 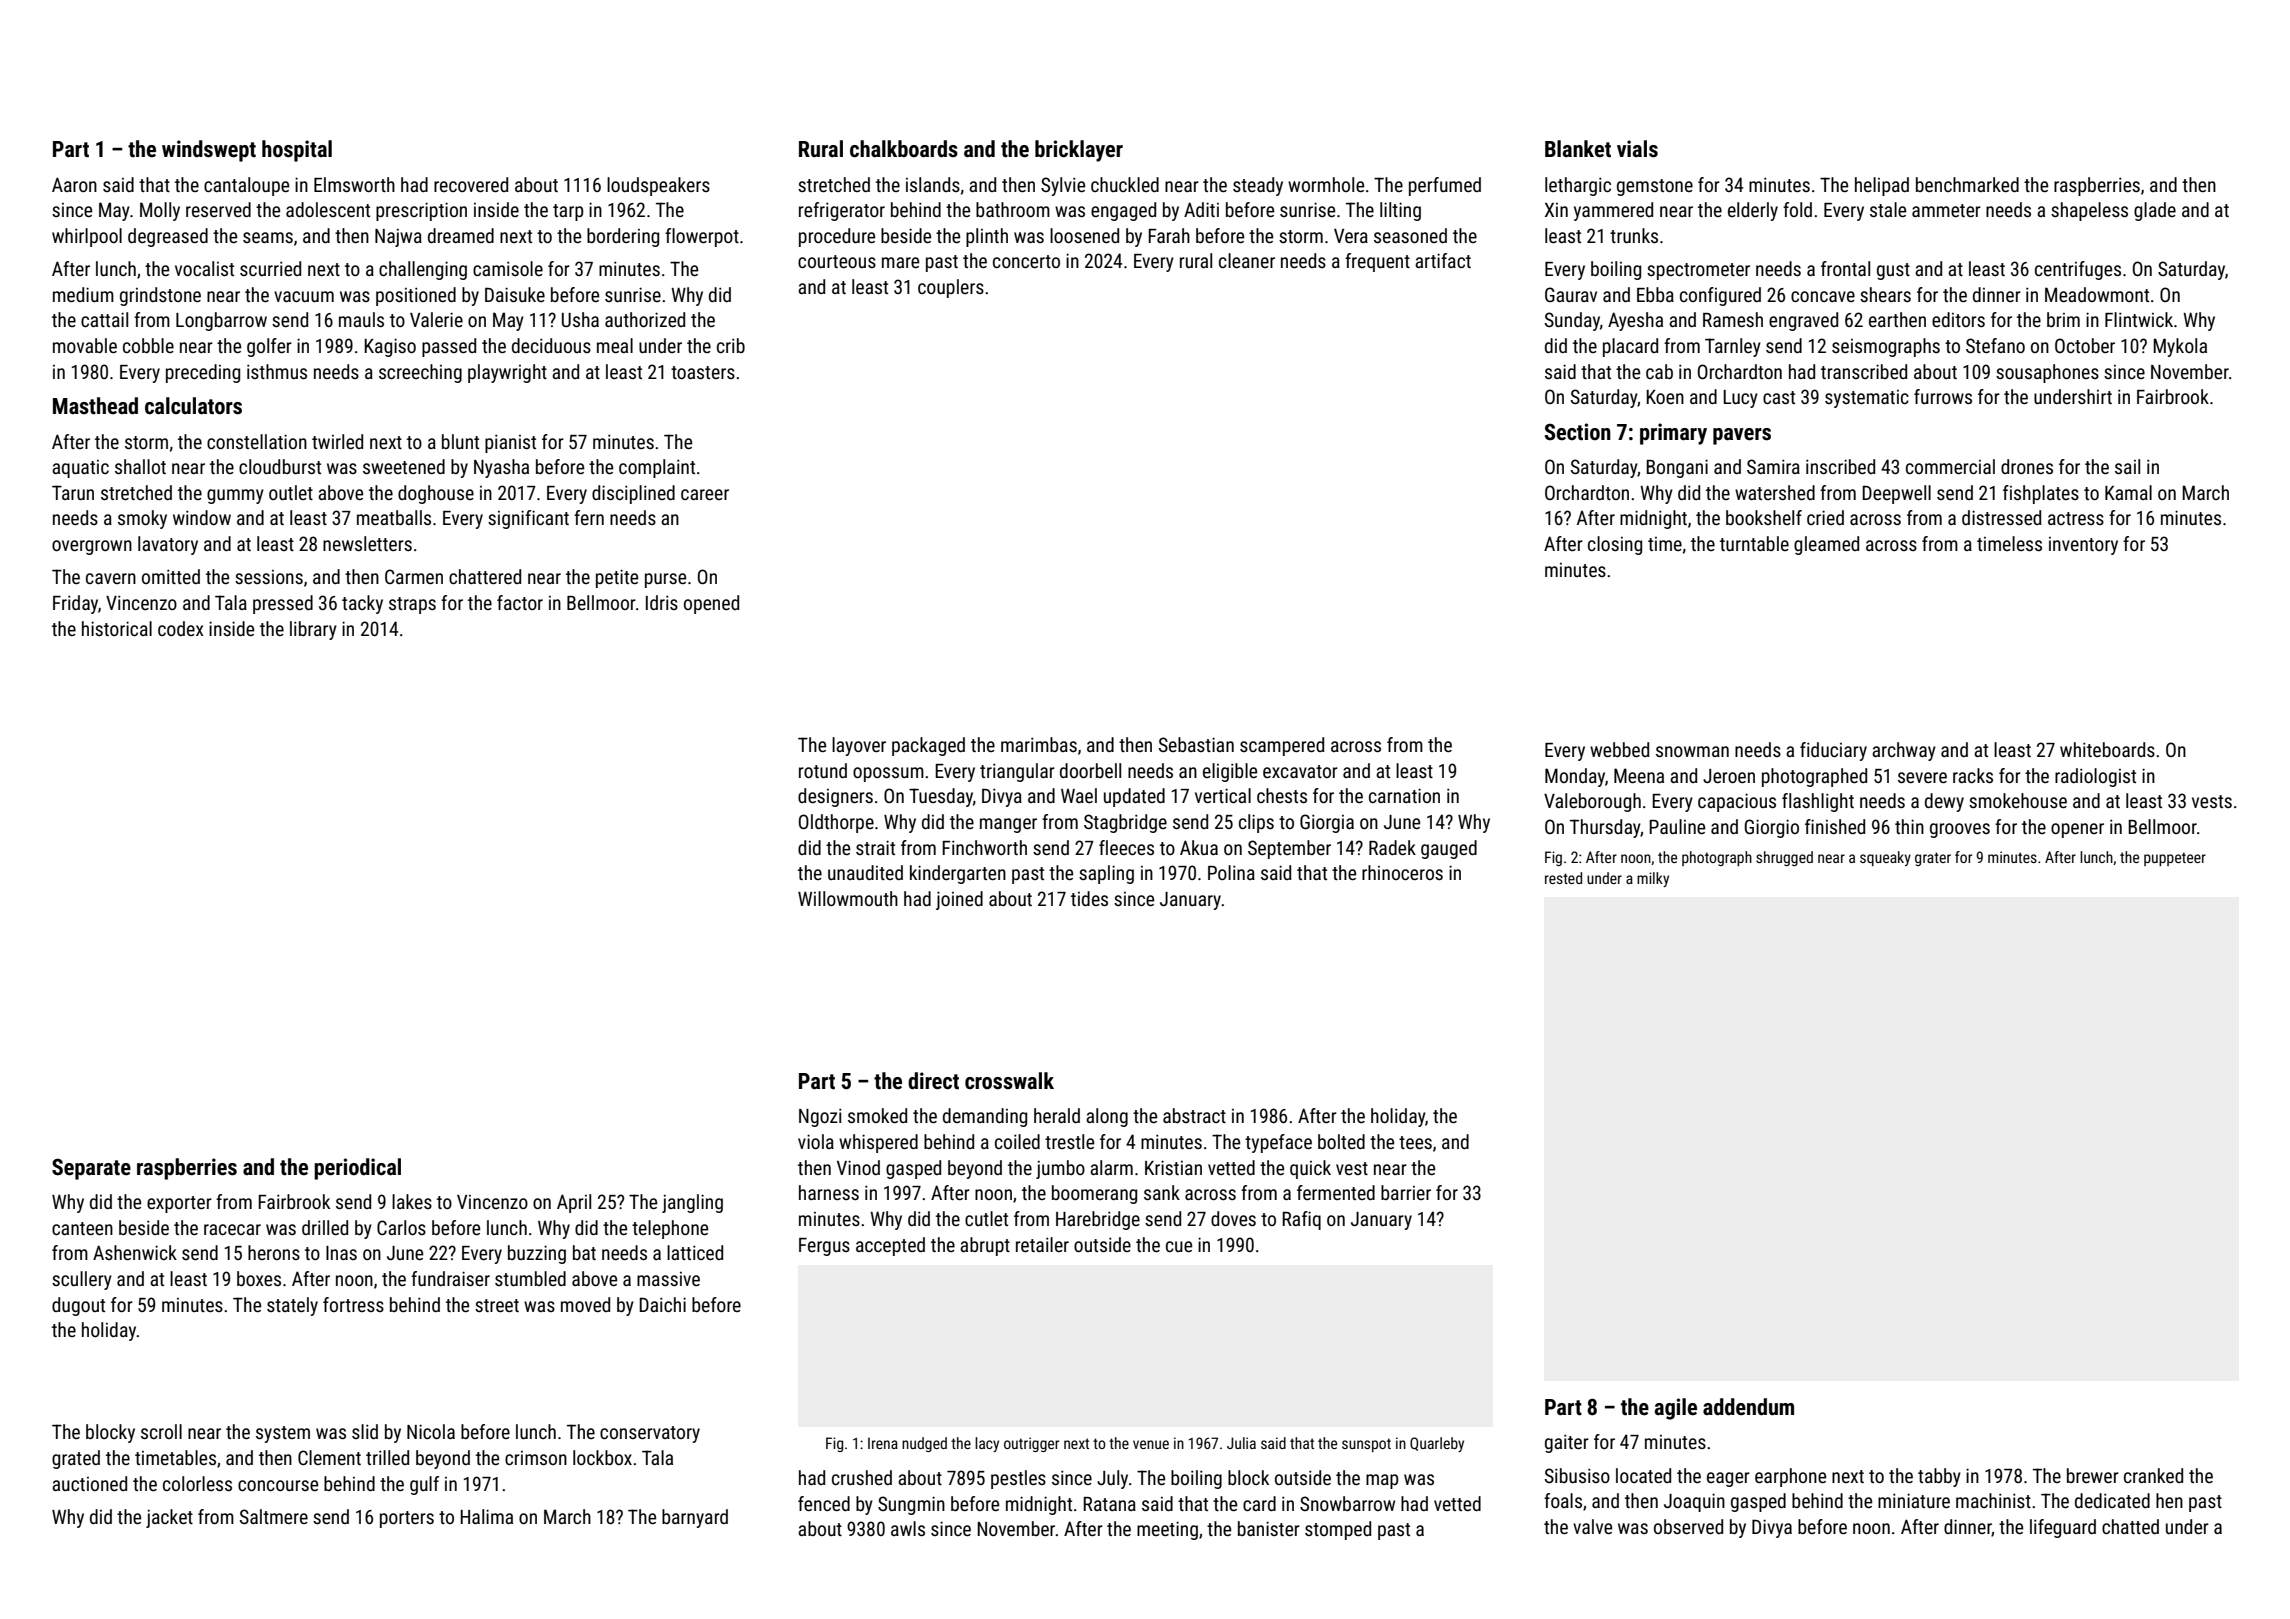 What do you see at coordinates (161, 1431) in the screenshot?
I see `scroll` at bounding box center [161, 1431].
